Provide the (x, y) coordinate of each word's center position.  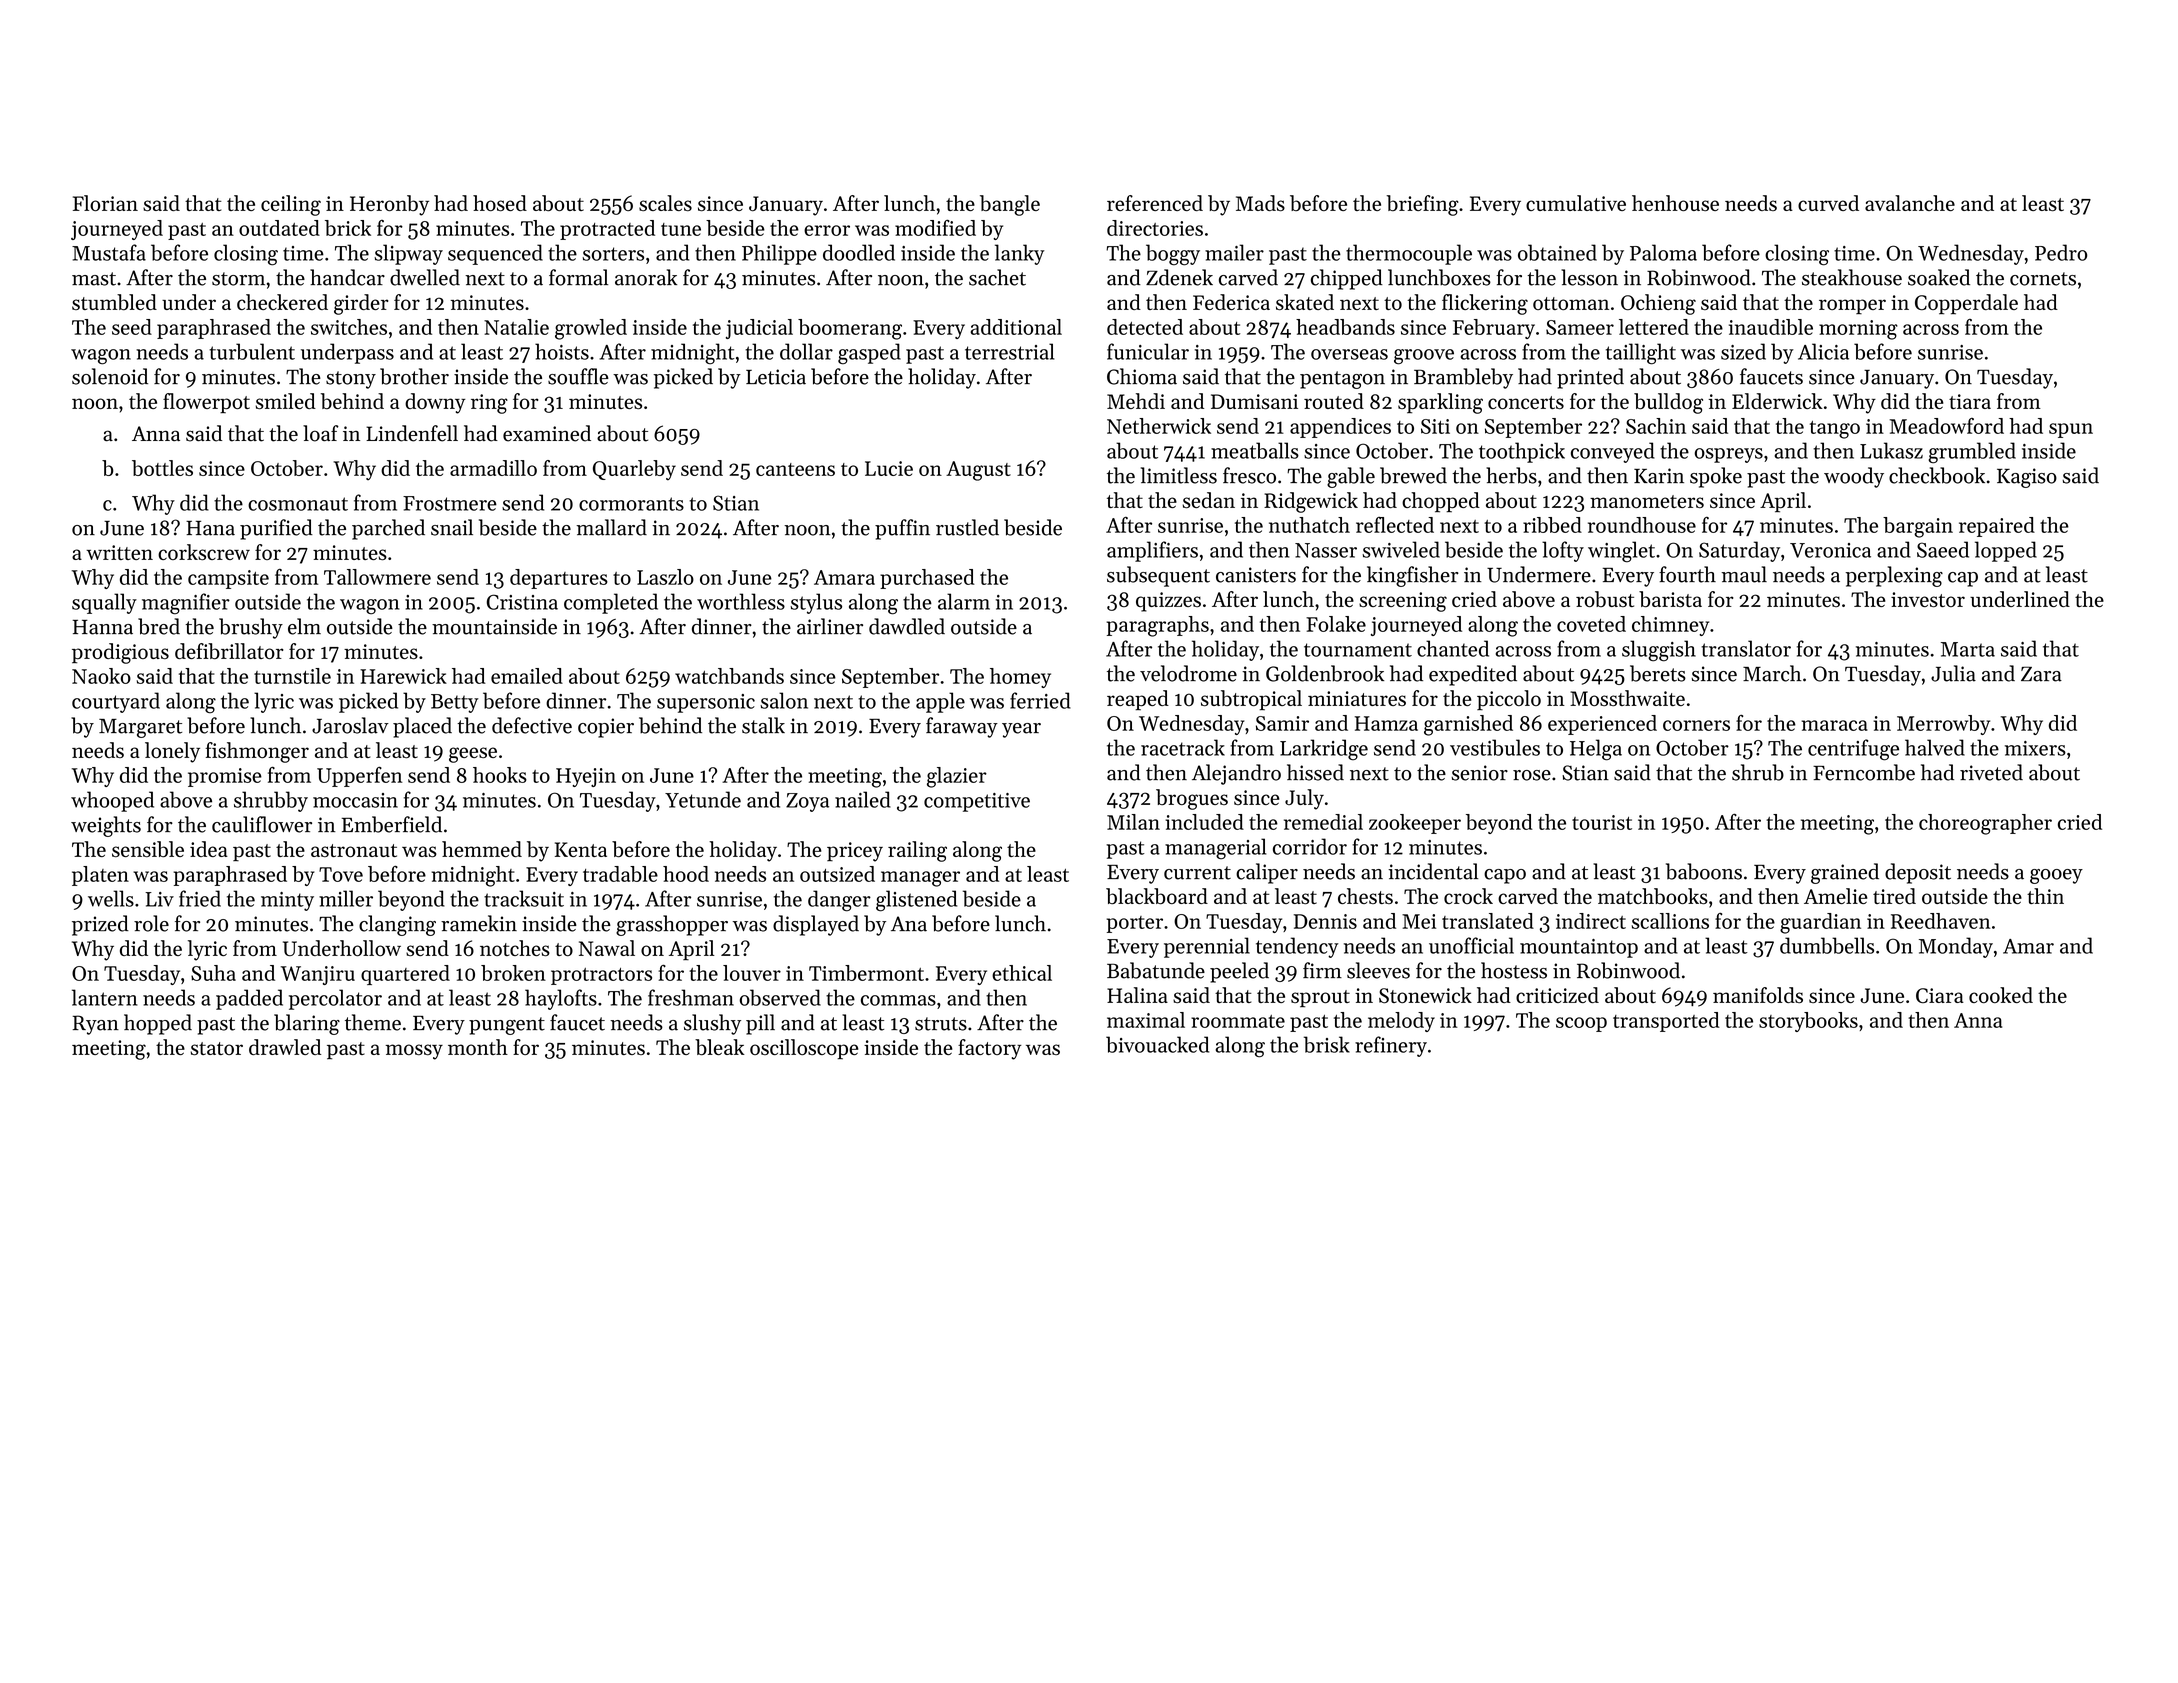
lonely (172, 752)
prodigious (120, 653)
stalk (763, 725)
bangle (1010, 205)
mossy (414, 1052)
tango (1835, 430)
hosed (500, 203)
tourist (1602, 822)
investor (1928, 599)
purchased (927, 579)
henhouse (1675, 203)
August (978, 471)
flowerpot (206, 403)
